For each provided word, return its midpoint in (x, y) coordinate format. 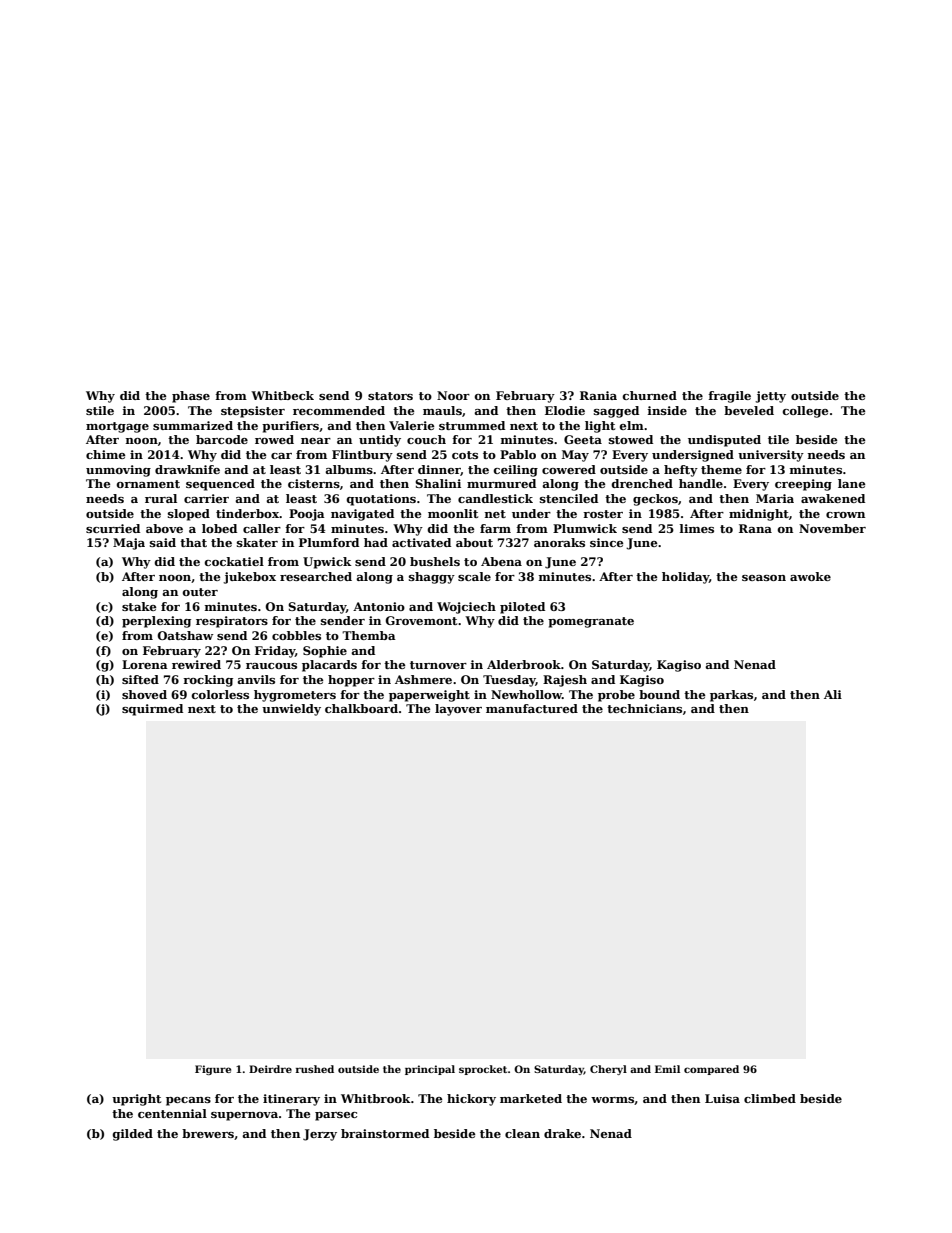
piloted (522, 608)
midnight (759, 515)
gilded (133, 1135)
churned (650, 395)
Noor (453, 395)
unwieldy (291, 710)
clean (522, 1133)
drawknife (187, 469)
